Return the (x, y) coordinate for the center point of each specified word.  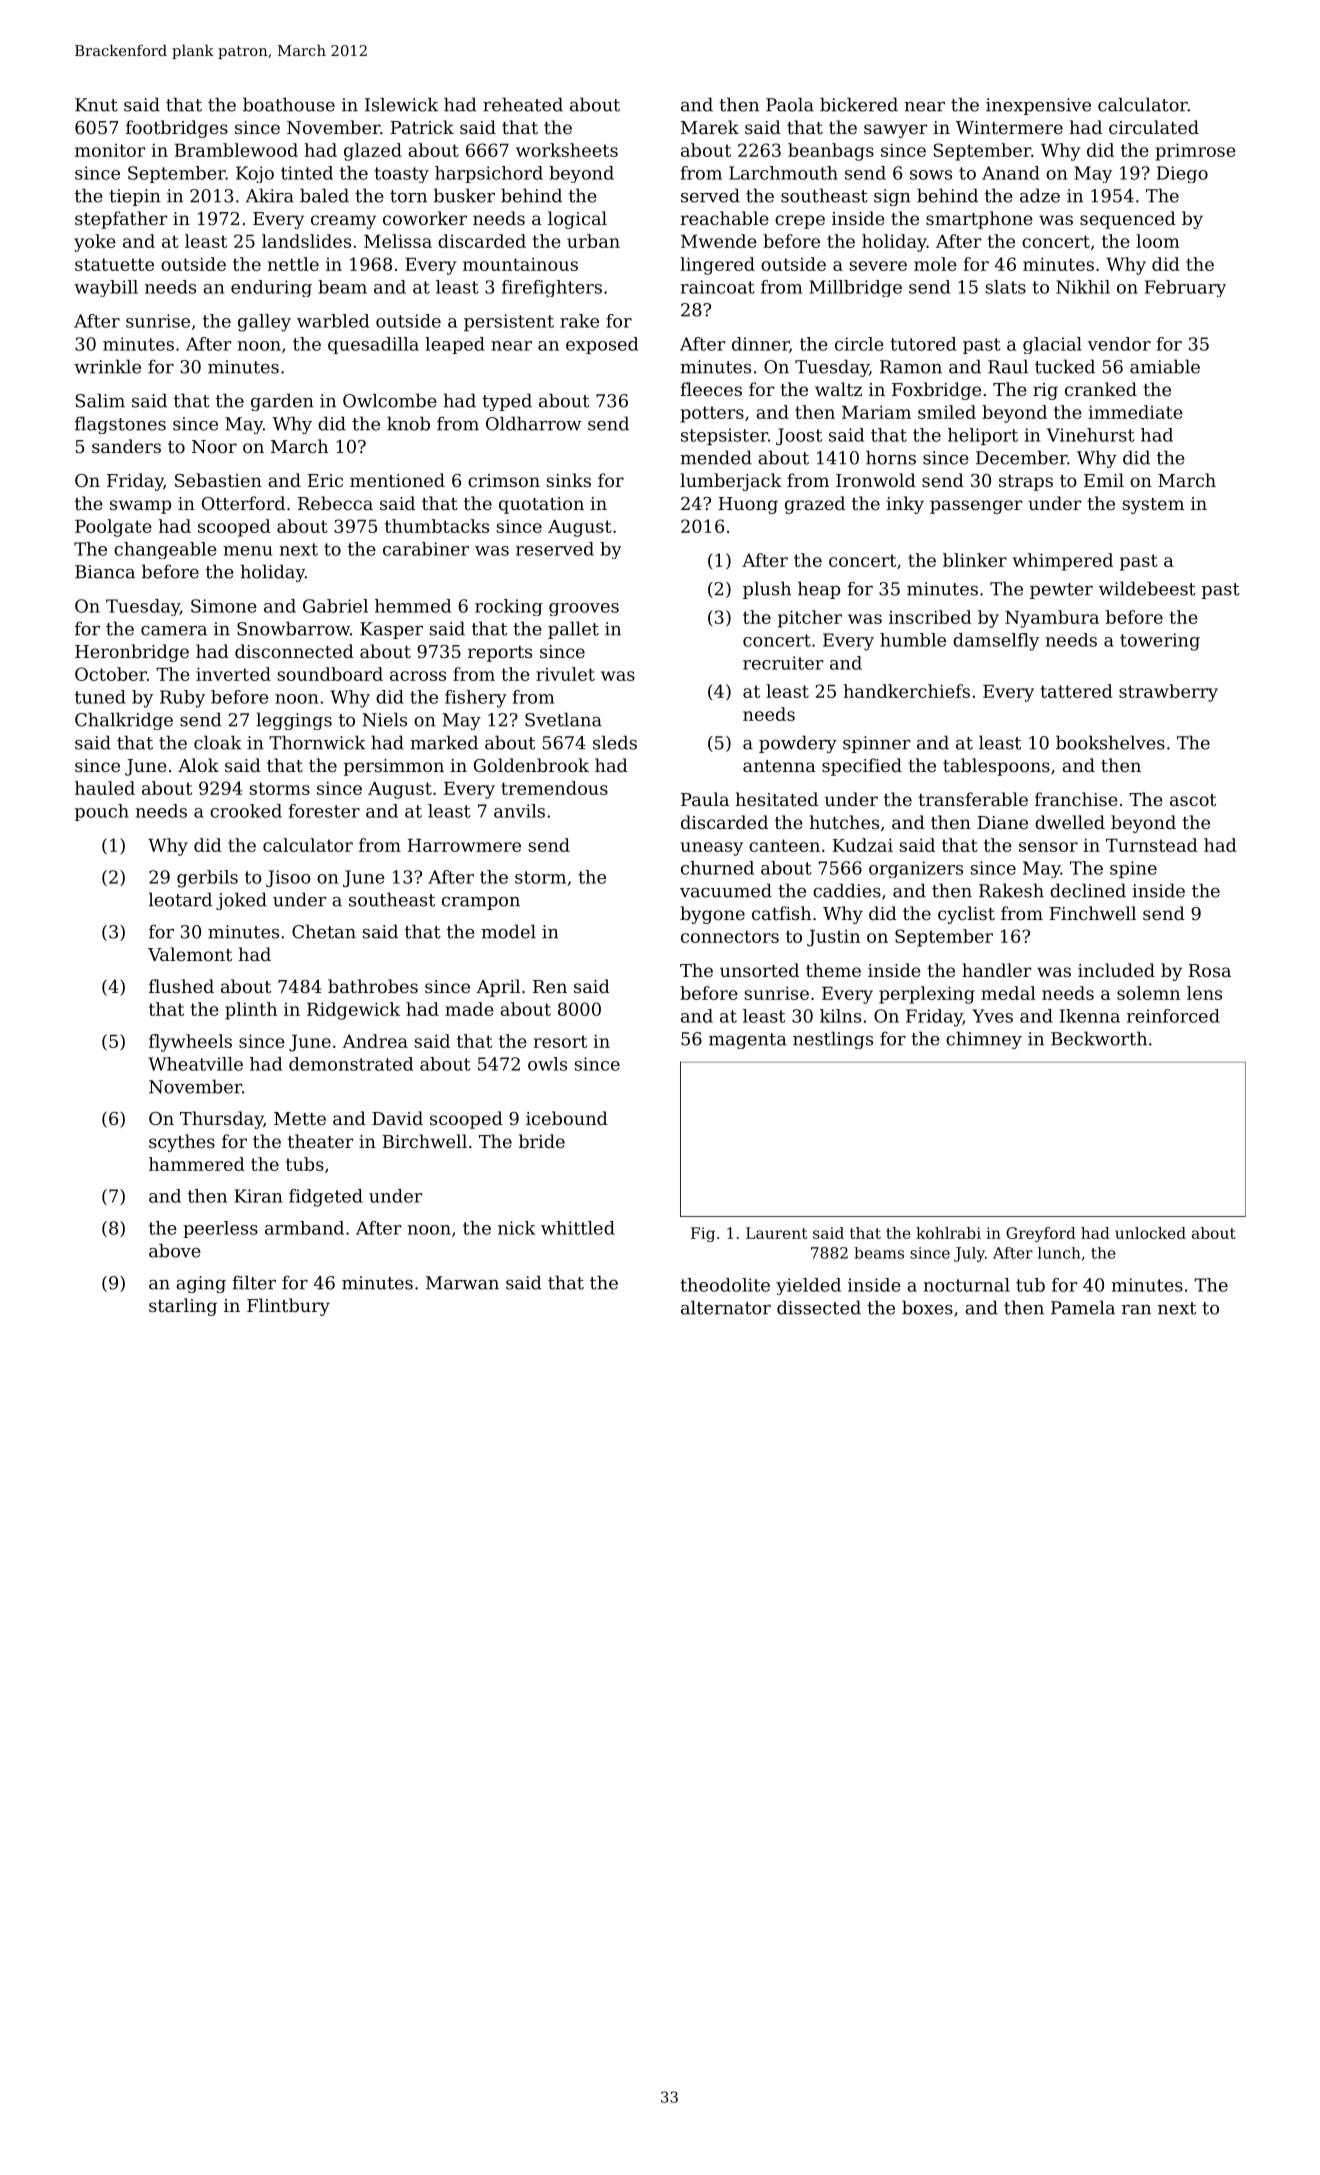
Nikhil (1083, 287)
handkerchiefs (906, 691)
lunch (1059, 1253)
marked (444, 742)
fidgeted (326, 1198)
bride (542, 1141)
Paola (790, 104)
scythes (182, 1143)
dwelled (1070, 822)
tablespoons (996, 767)
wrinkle (107, 366)
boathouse (289, 104)
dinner (760, 344)
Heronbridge (132, 653)
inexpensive (1038, 106)
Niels (384, 719)
